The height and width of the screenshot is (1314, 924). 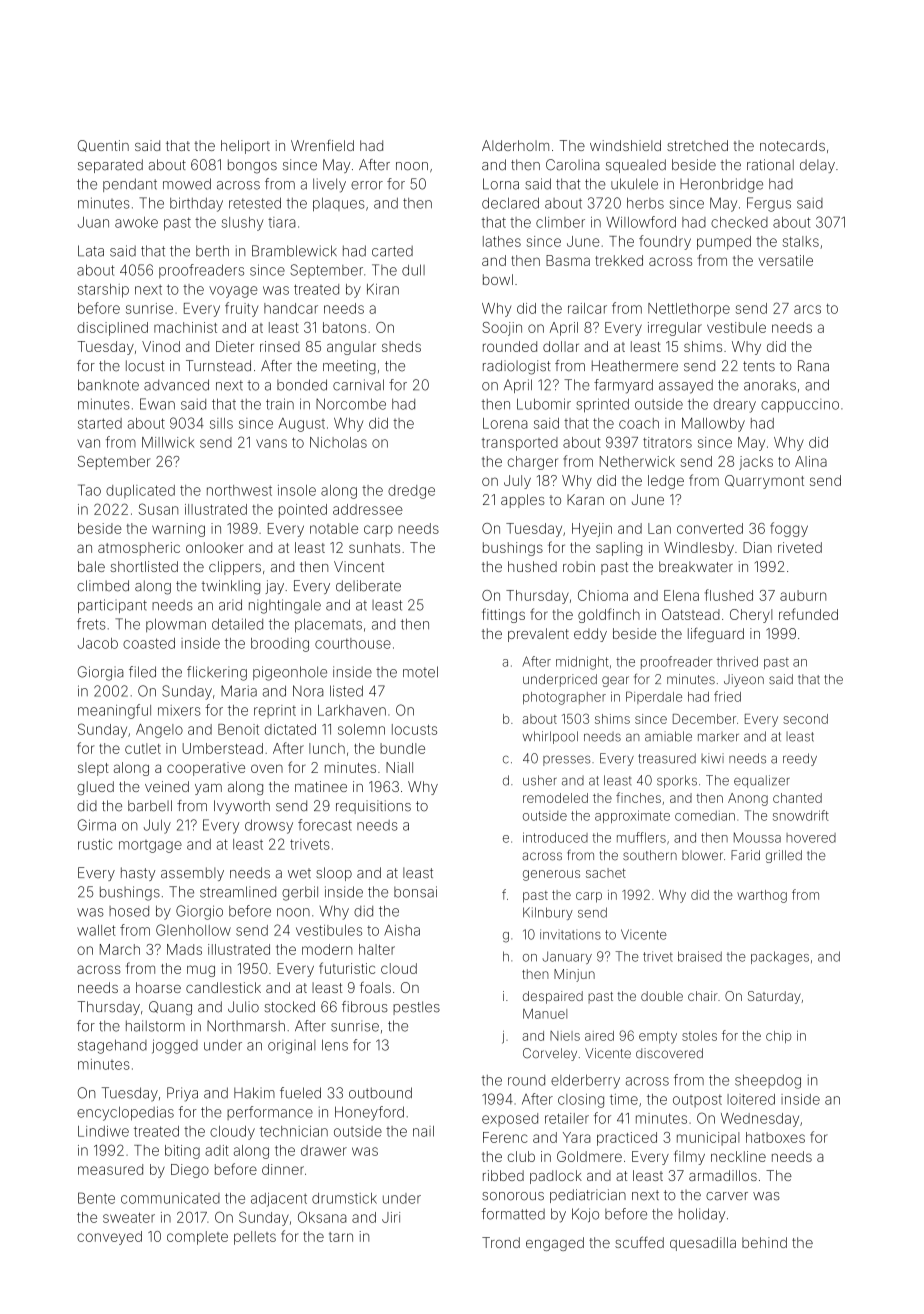 What do you see at coordinates (112, 1046) in the screenshot?
I see `stagehand` at bounding box center [112, 1046].
